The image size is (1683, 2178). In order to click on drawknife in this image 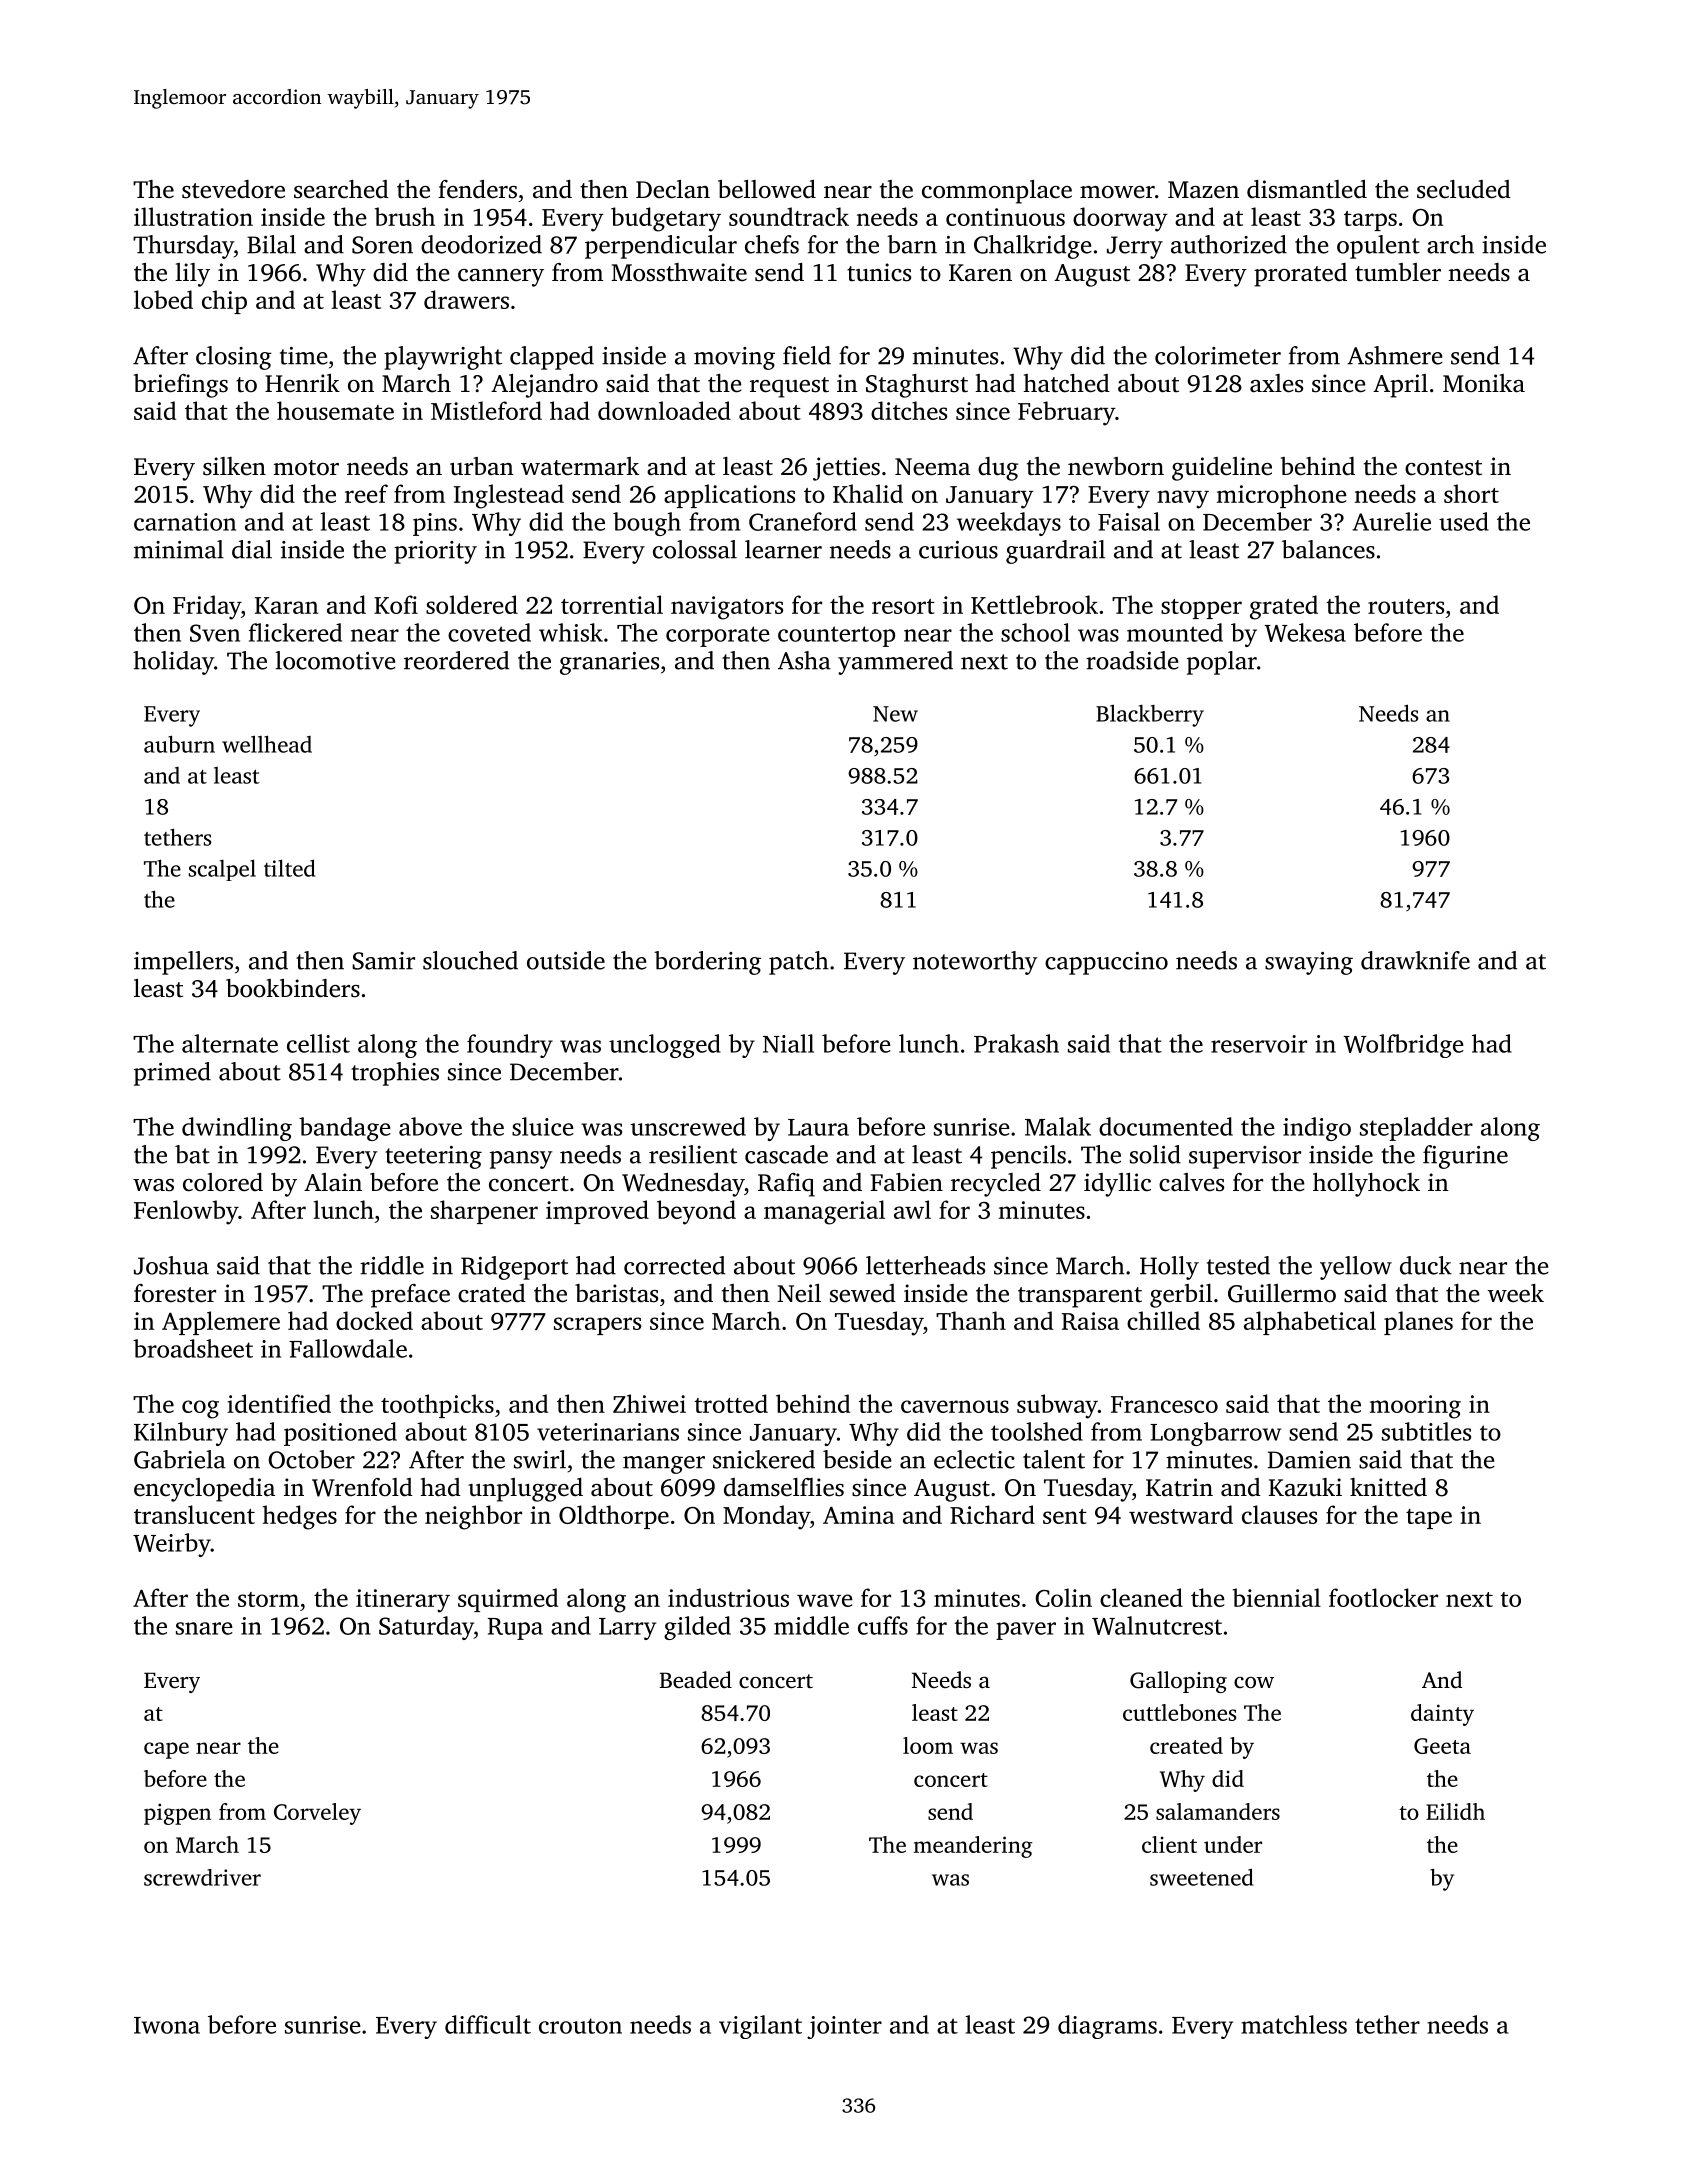, I will do `click(1415, 960)`.
